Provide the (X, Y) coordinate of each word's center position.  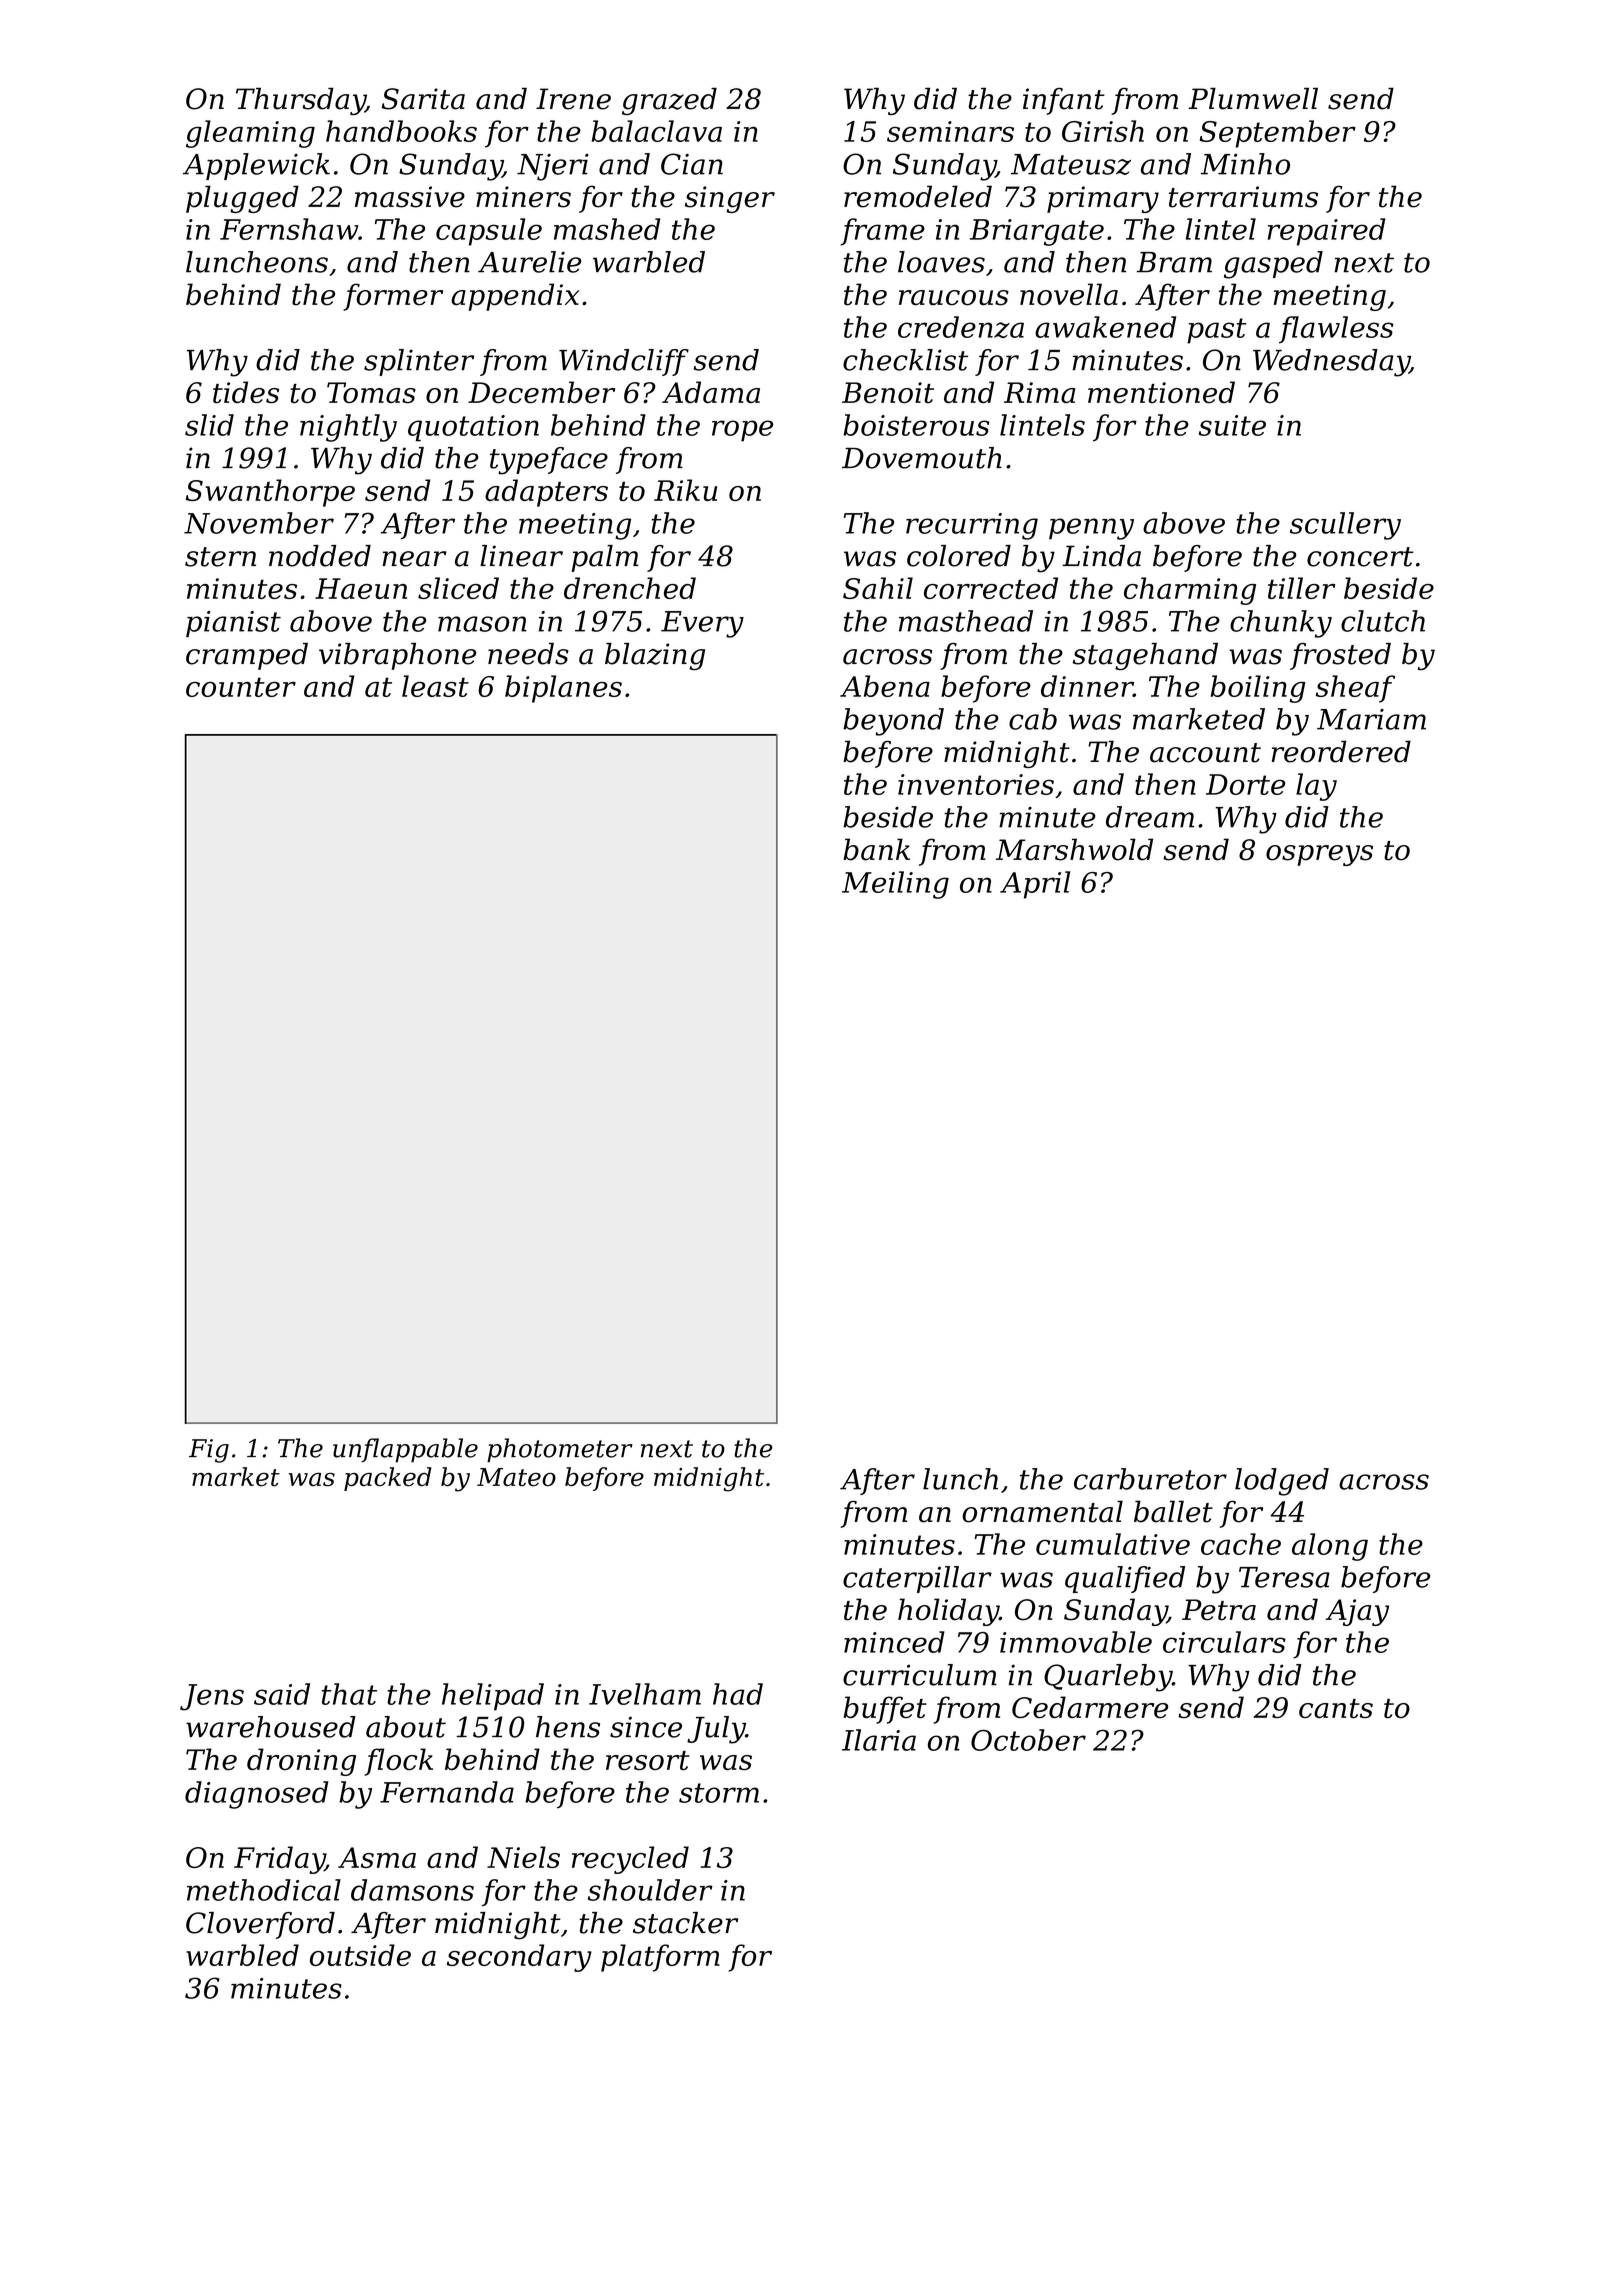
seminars (950, 131)
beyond (893, 722)
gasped (1273, 265)
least (435, 686)
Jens (212, 1697)
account (1205, 753)
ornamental (1042, 1511)
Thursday (300, 101)
